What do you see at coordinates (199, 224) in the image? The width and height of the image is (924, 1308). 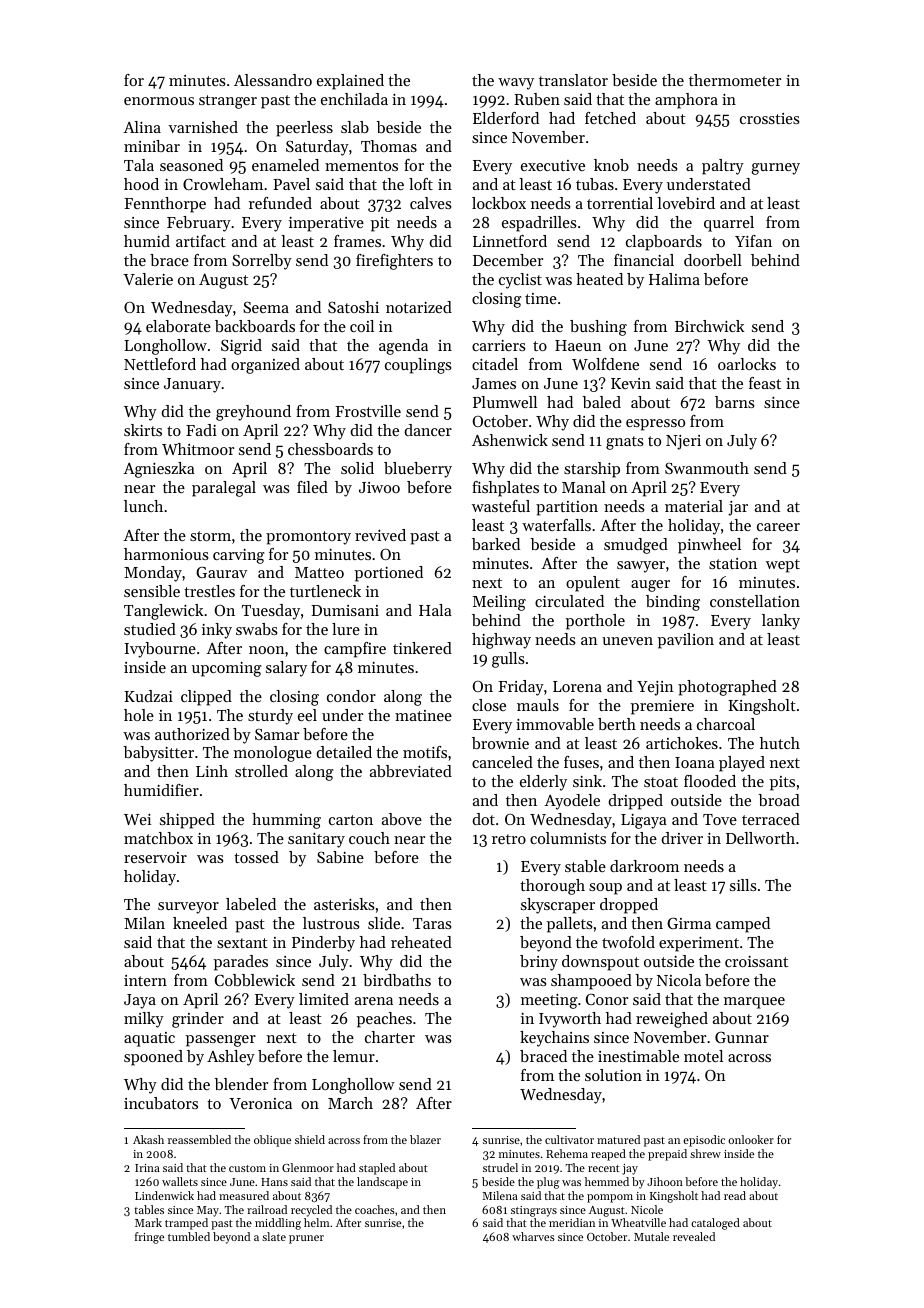 I see `February` at bounding box center [199, 224].
